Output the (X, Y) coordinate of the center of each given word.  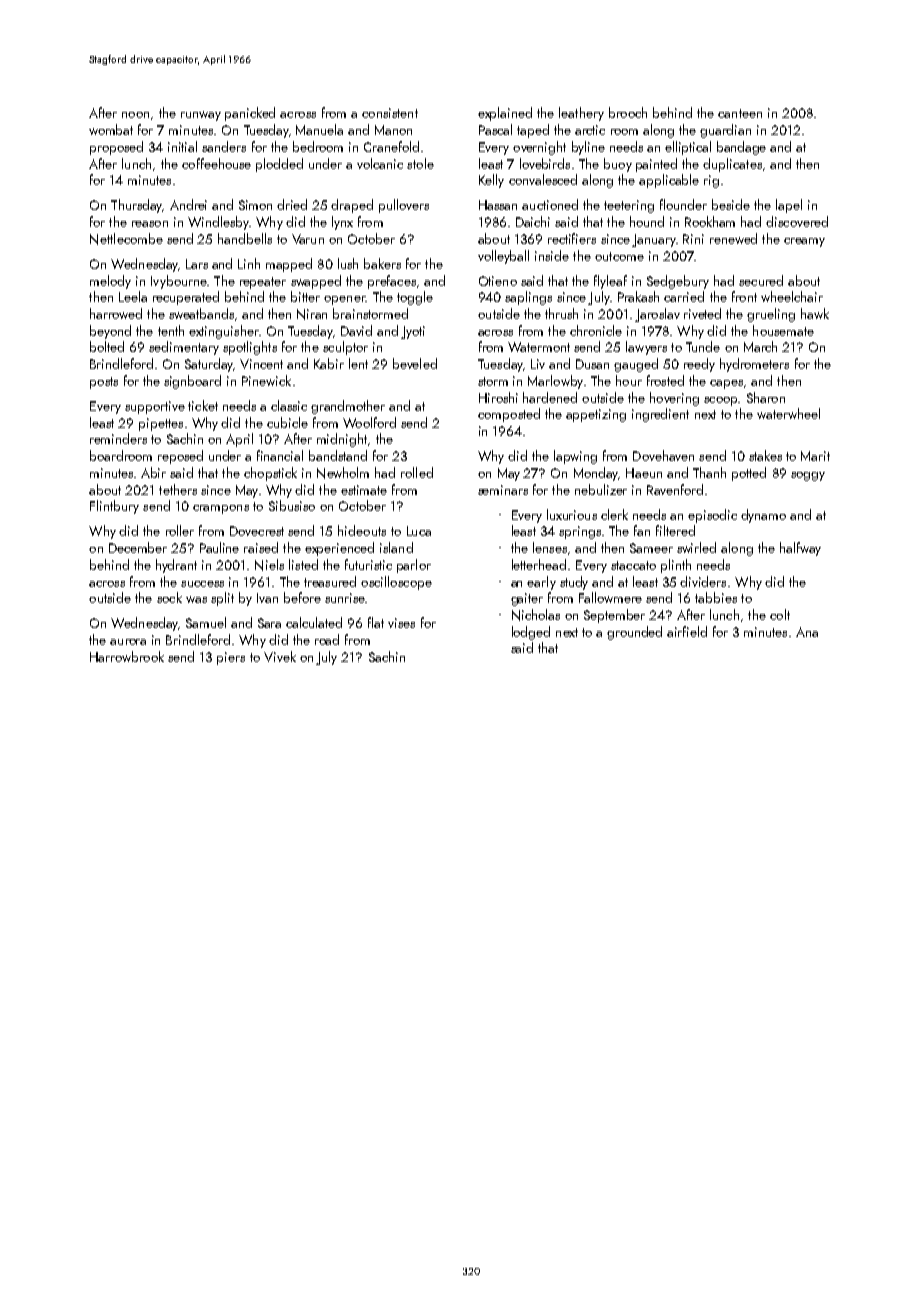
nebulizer (601, 489)
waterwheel (788, 413)
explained (505, 114)
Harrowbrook (127, 656)
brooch (628, 112)
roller (180, 530)
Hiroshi (498, 397)
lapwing (575, 457)
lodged (531, 633)
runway (201, 116)
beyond (110, 332)
